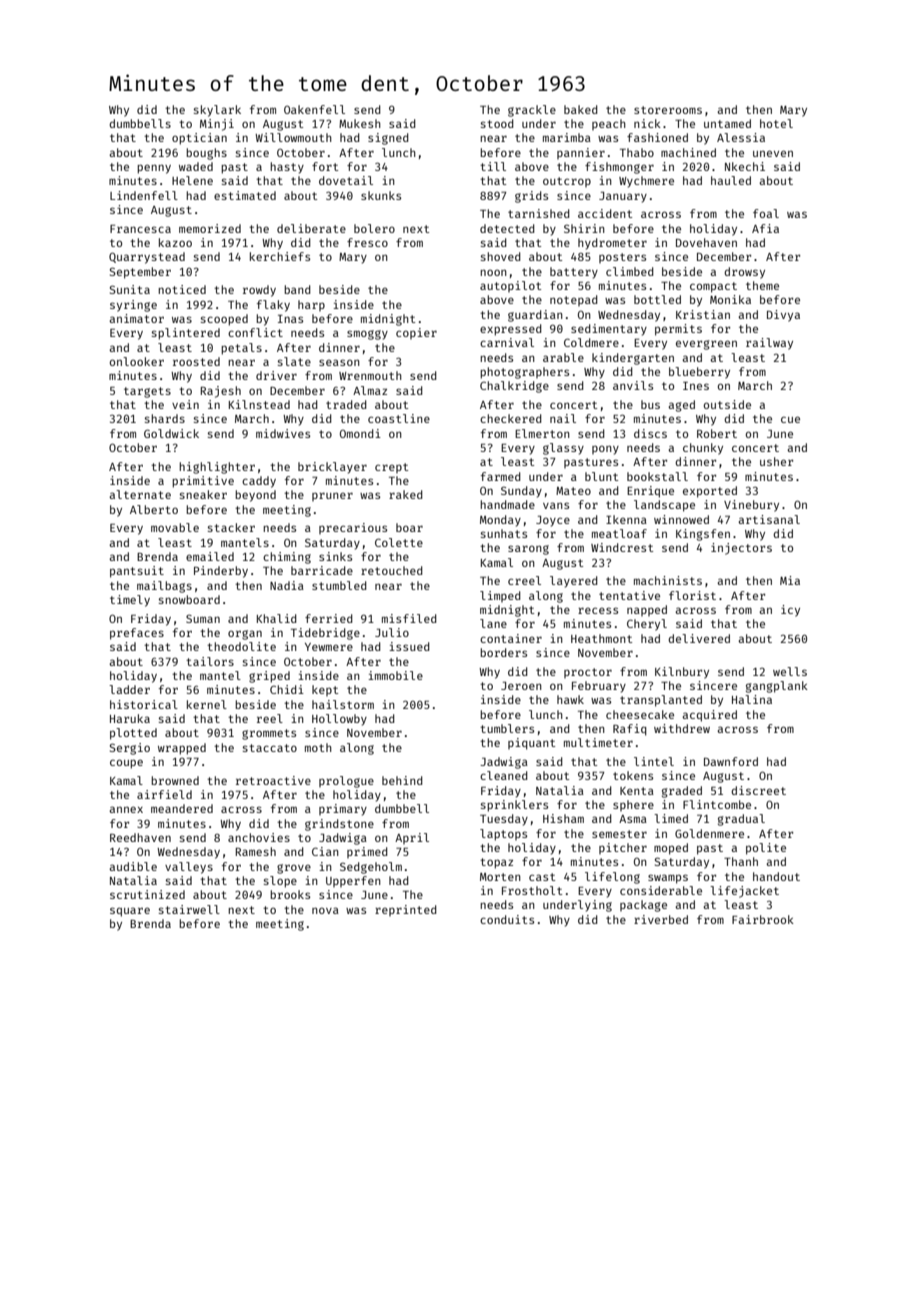 The height and width of the screenshot is (1308, 924). I want to click on kerchiefs, so click(280, 256).
